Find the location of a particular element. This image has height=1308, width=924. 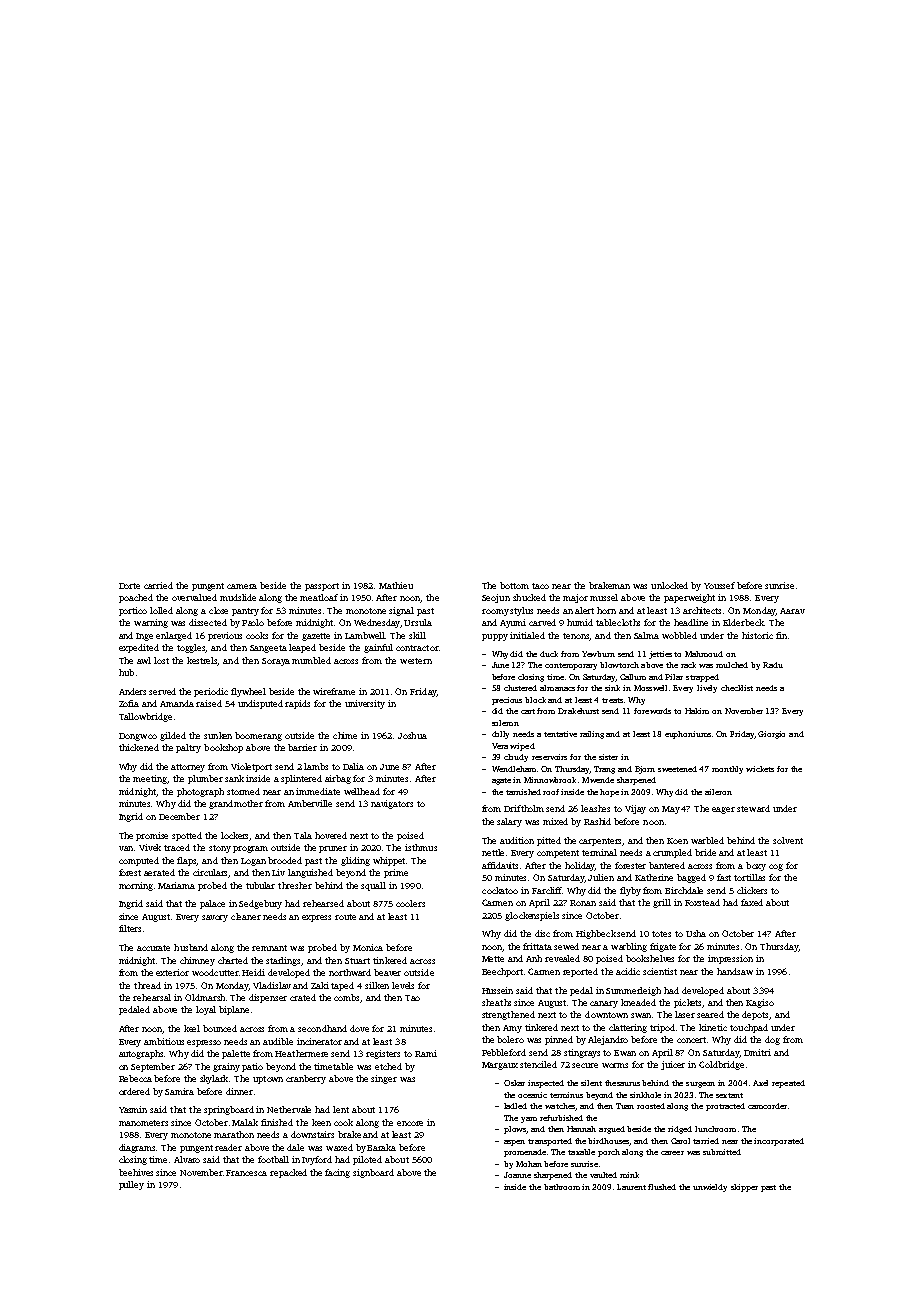

espresso is located at coordinates (204, 1043).
